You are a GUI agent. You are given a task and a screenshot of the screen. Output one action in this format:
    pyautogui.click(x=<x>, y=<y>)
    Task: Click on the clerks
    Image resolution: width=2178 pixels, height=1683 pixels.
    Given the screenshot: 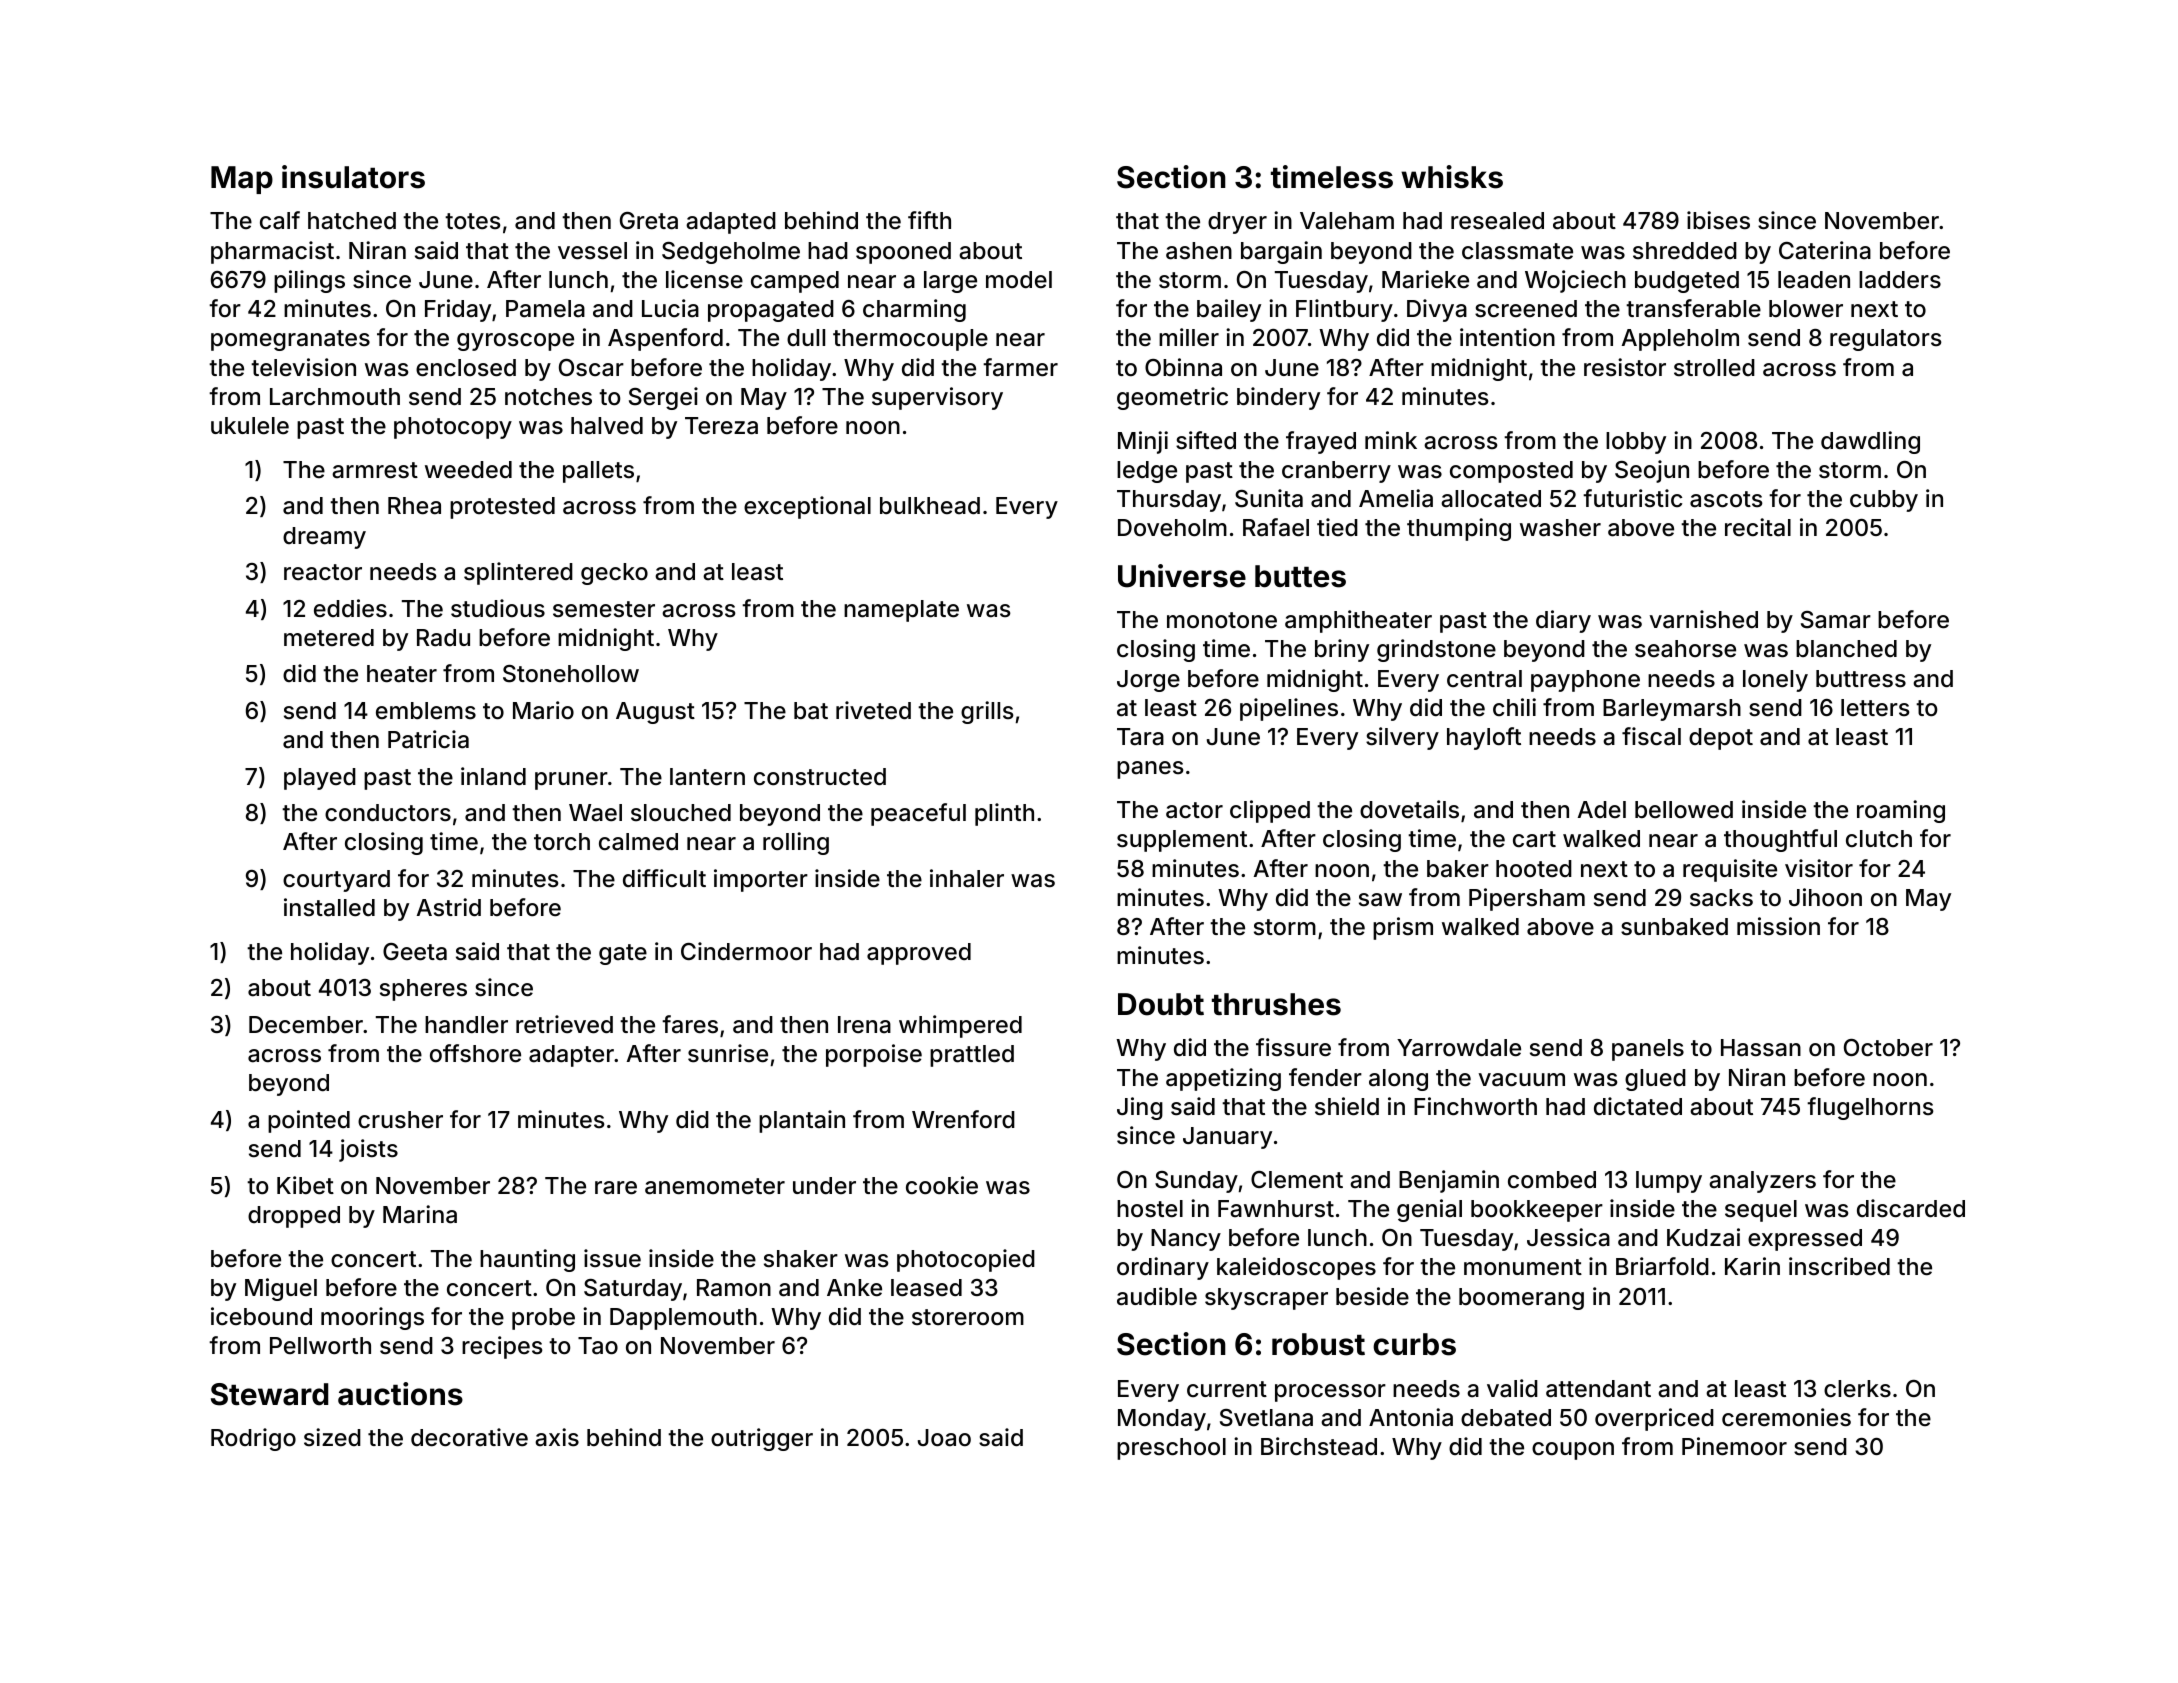 What is the action you would take?
    pyautogui.click(x=1857, y=1389)
